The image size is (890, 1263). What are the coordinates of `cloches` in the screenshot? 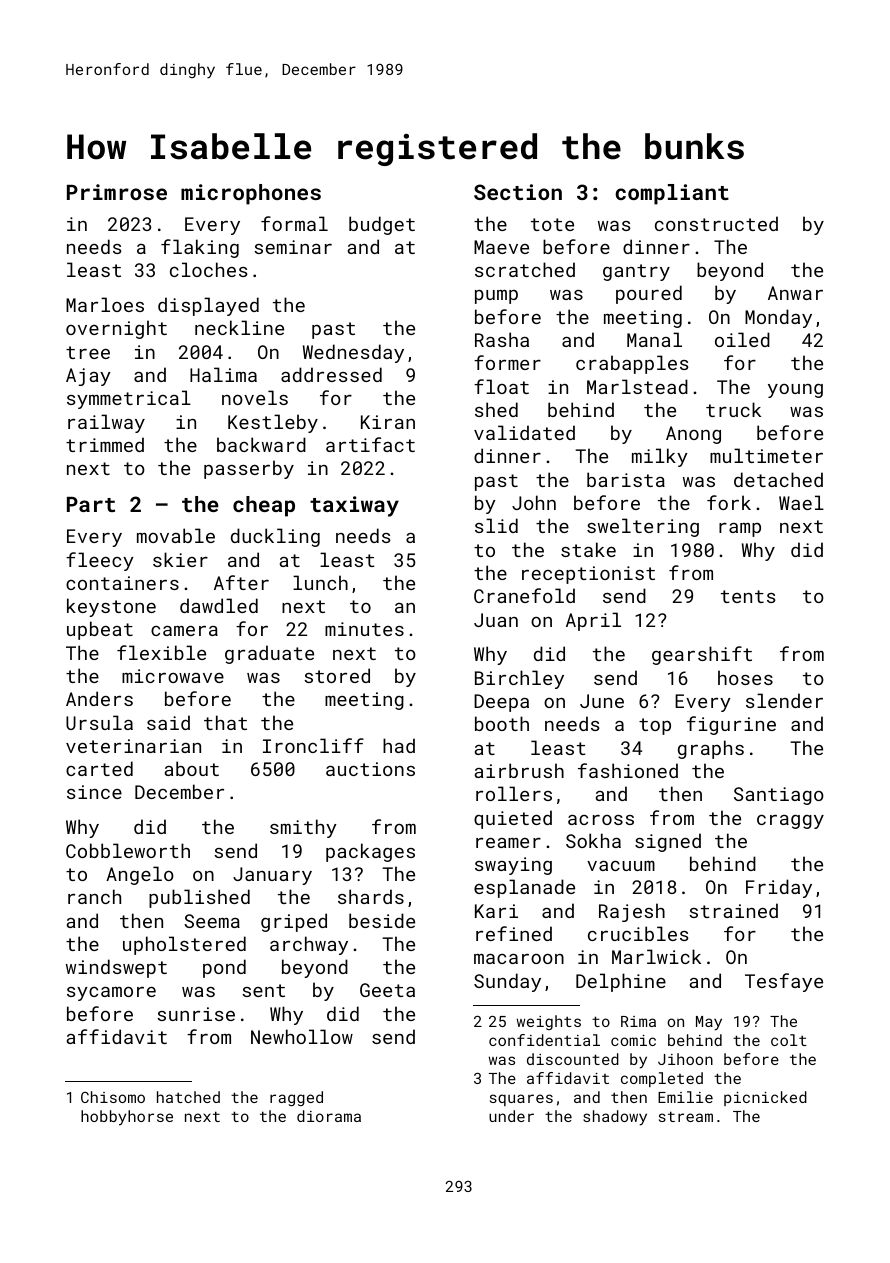 It's located at (209, 269).
